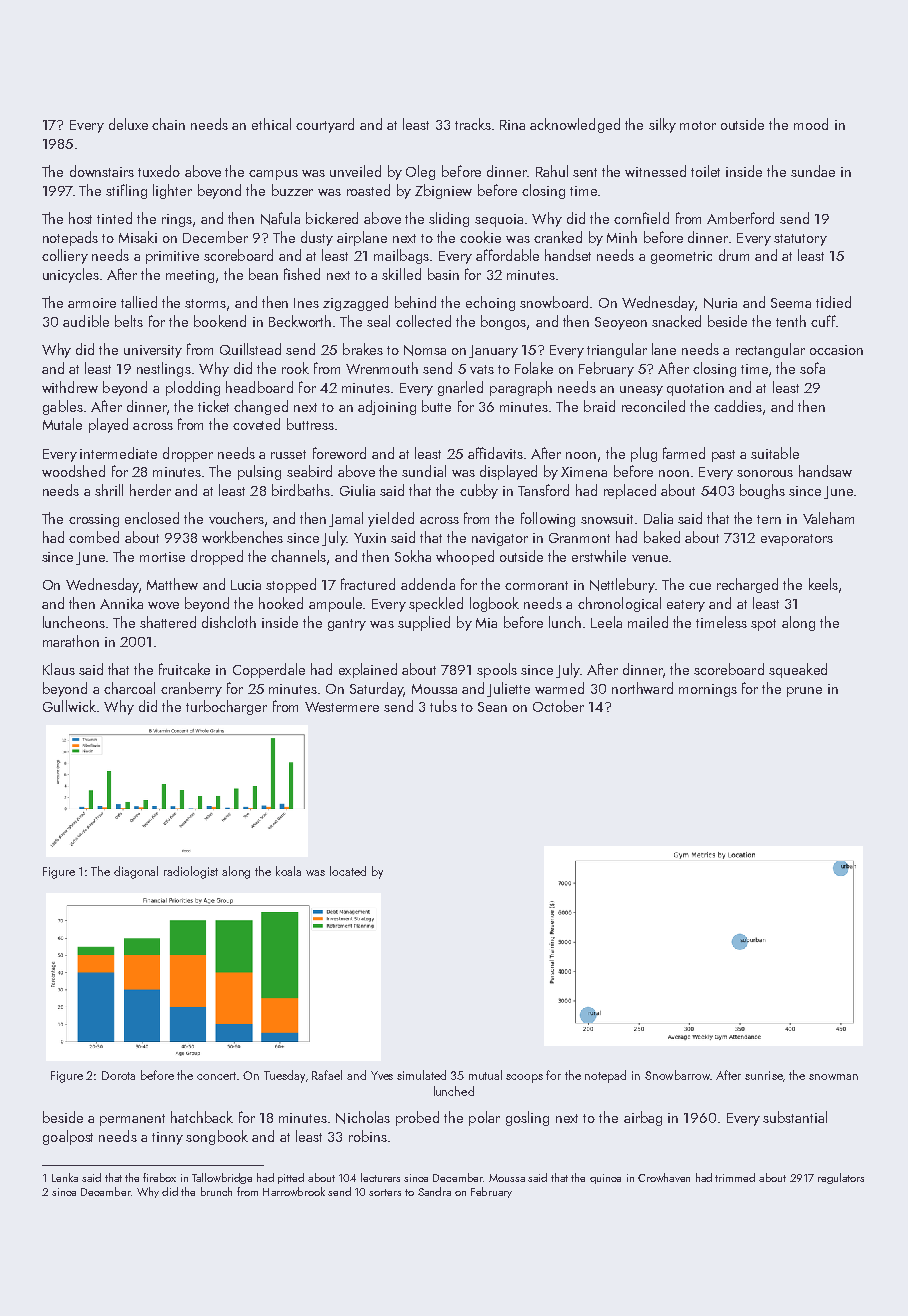 The width and height of the page is (908, 1316). I want to click on eatery, so click(686, 606).
